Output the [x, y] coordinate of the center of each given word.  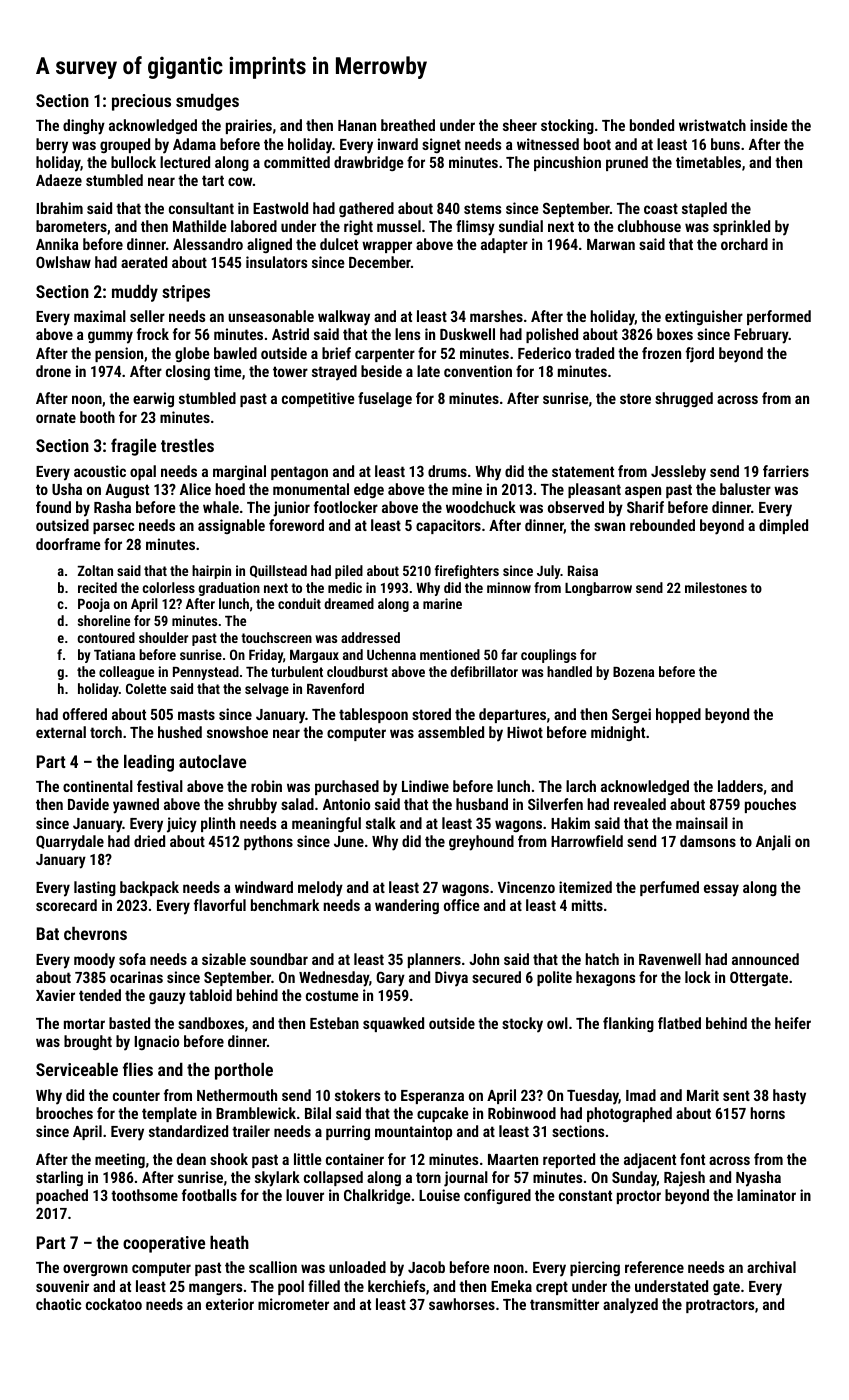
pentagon [299, 473]
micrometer [293, 1304]
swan [609, 526]
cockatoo [114, 1304]
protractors [720, 1306]
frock [153, 334]
